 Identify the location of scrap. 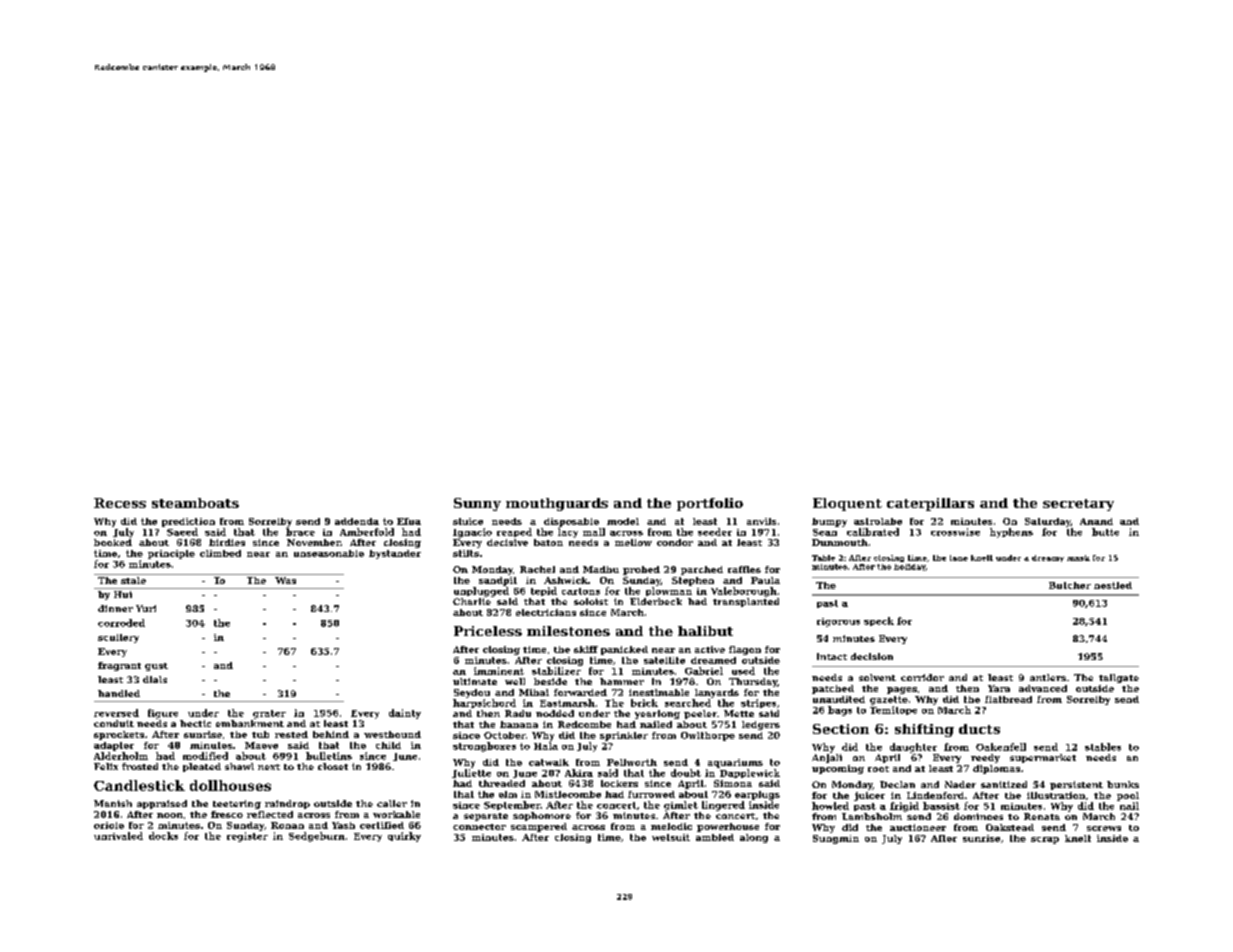
(1045, 840).
